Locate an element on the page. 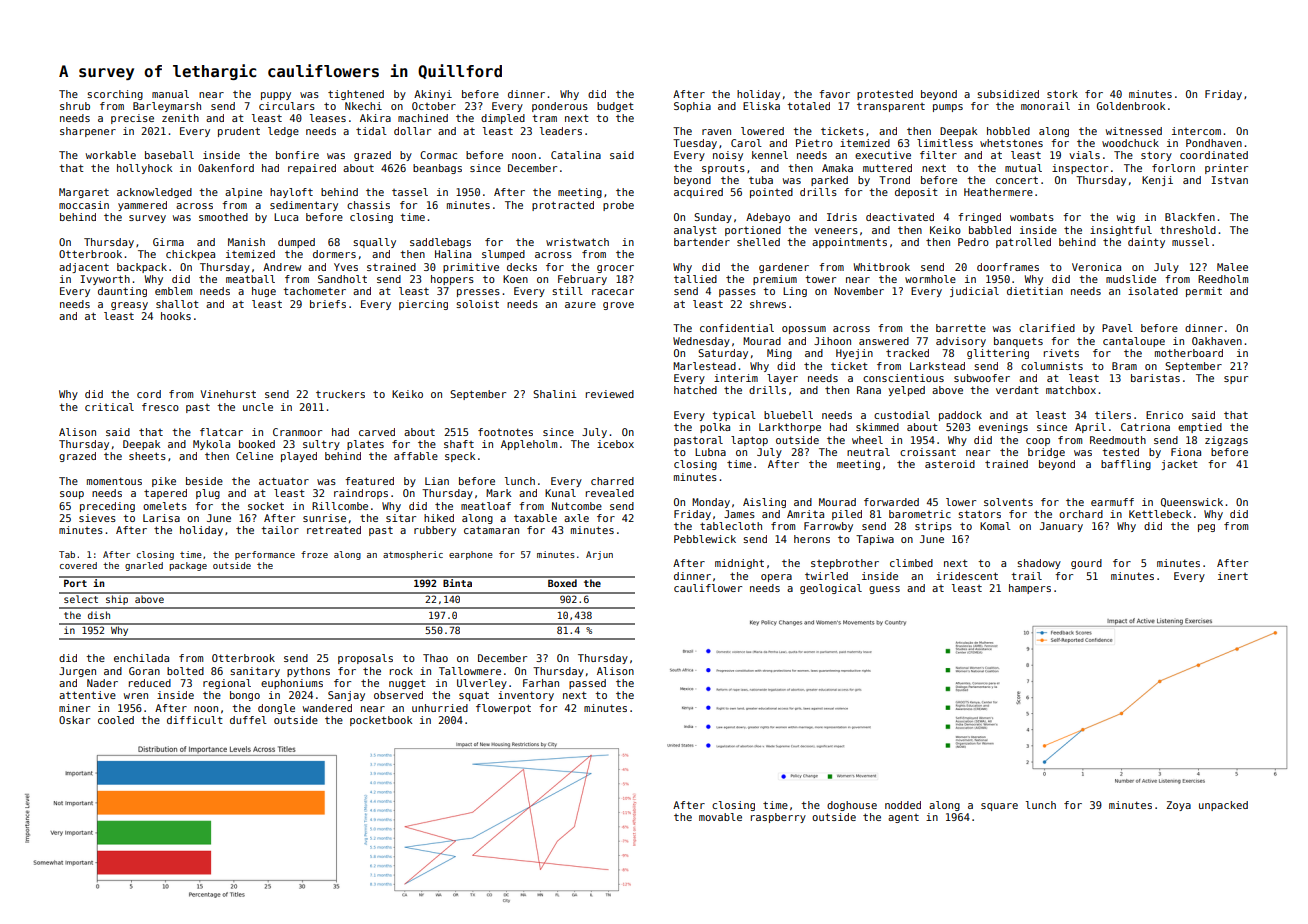 The height and width of the image is (924, 1308). pointed is located at coordinates (771, 193).
